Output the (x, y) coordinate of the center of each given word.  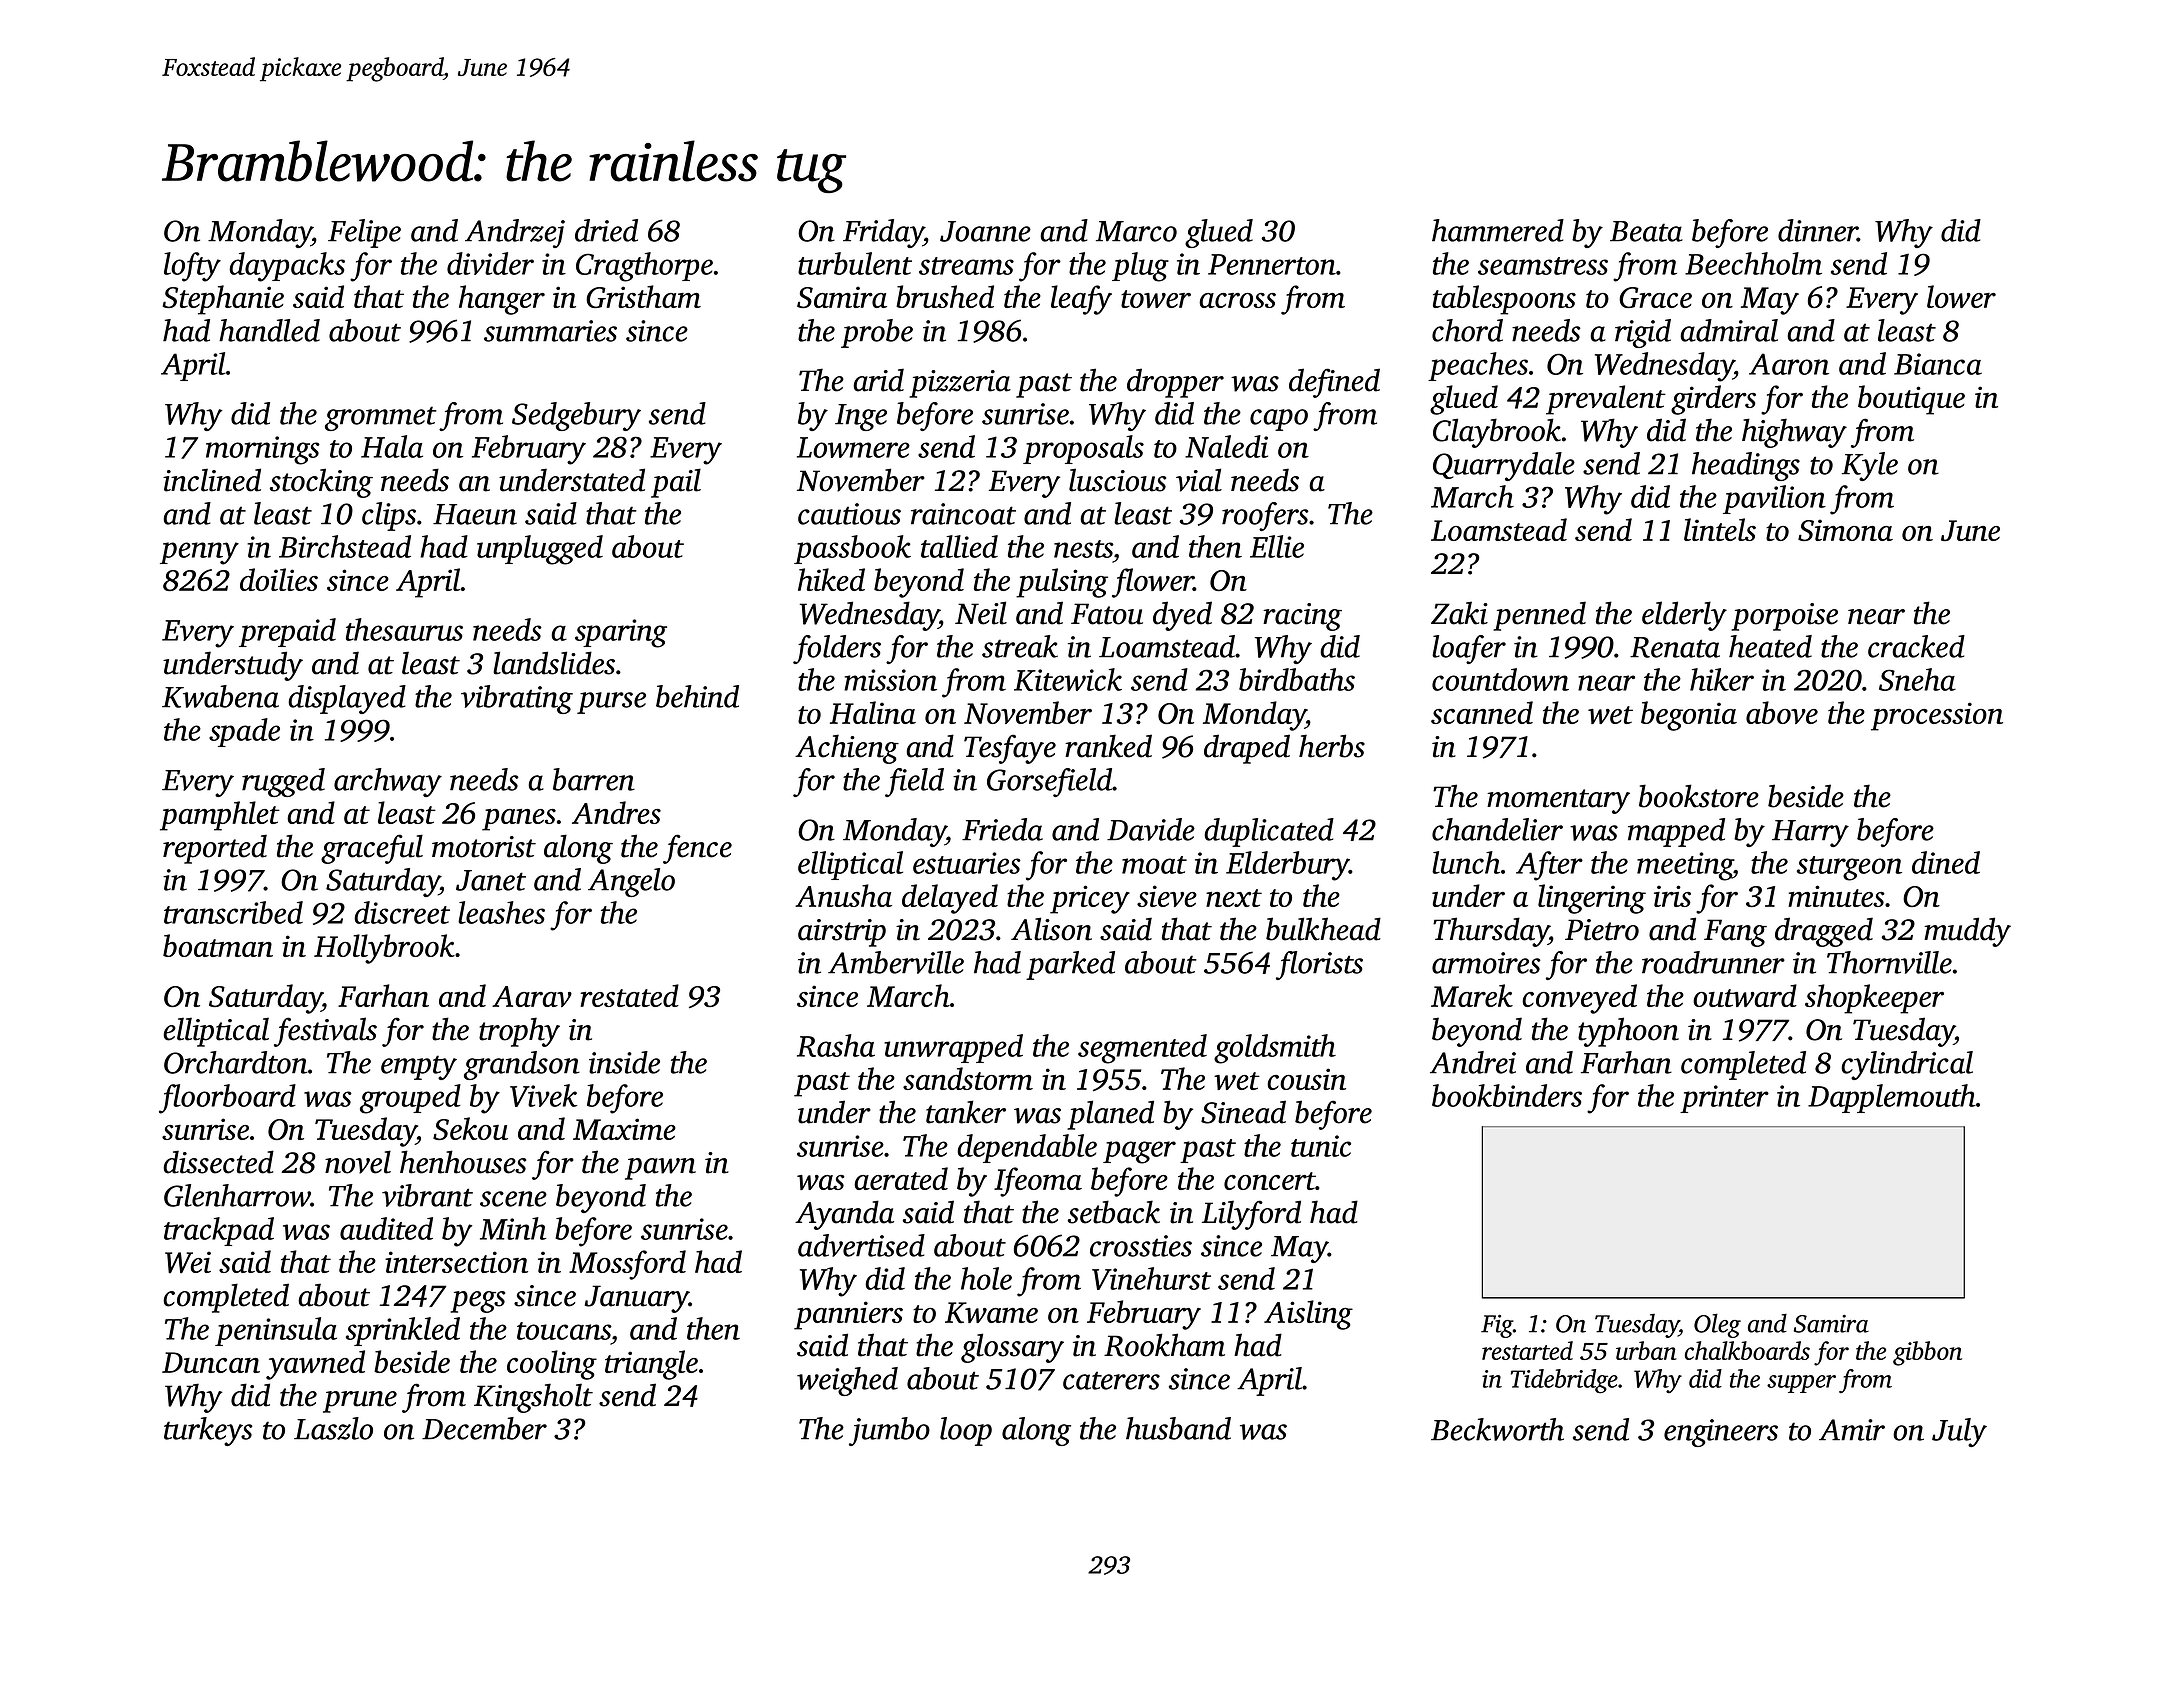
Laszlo (333, 1428)
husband (1178, 1428)
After (1549, 866)
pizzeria (960, 384)
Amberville (896, 962)
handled (269, 330)
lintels (1720, 529)
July (1959, 1432)
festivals (325, 1032)
